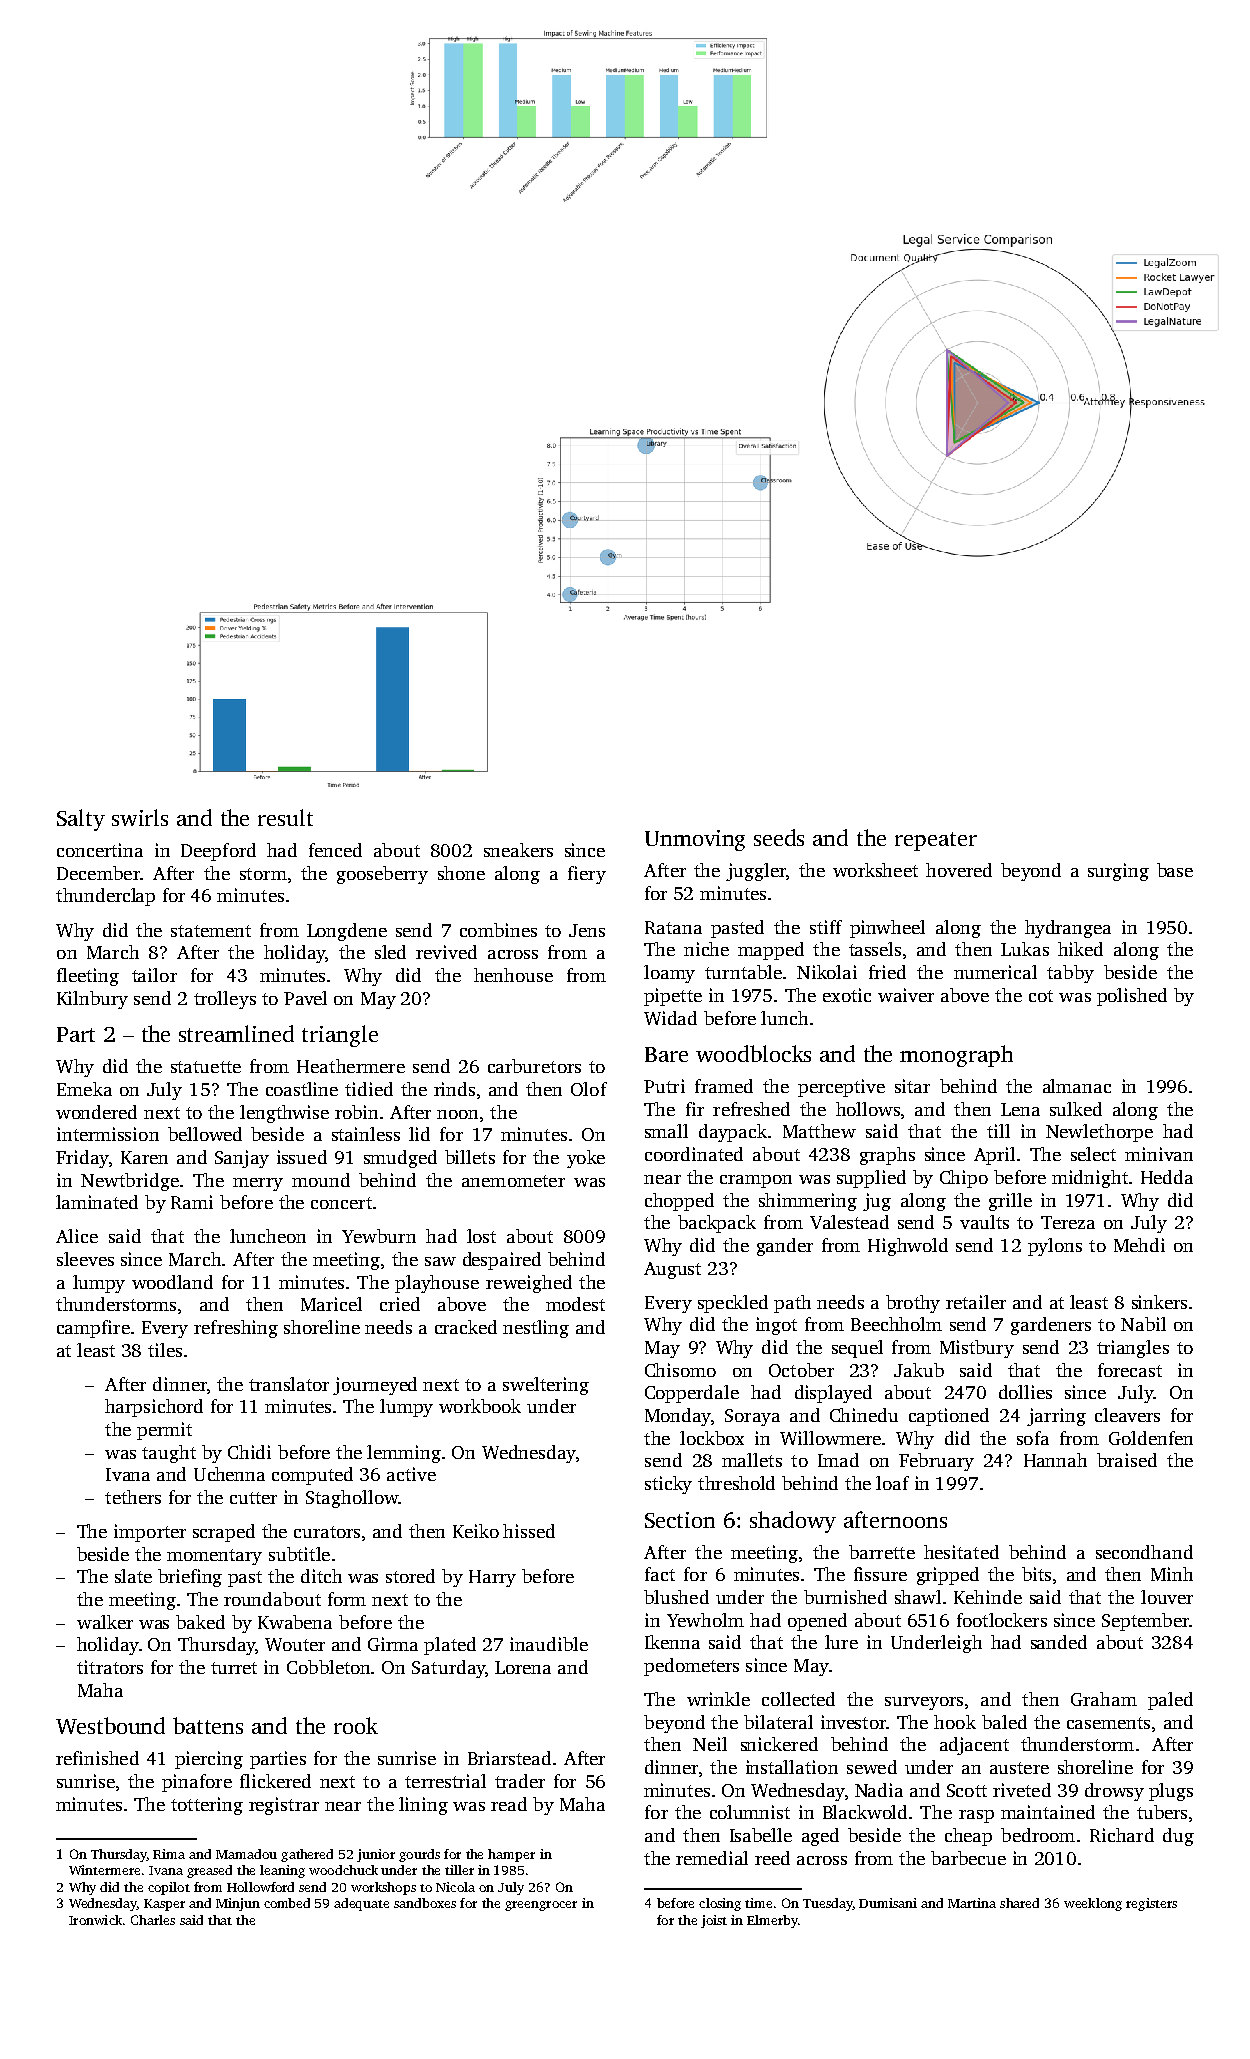 This screenshot has height=2059, width=1250. I want to click on campfire, so click(93, 1329).
